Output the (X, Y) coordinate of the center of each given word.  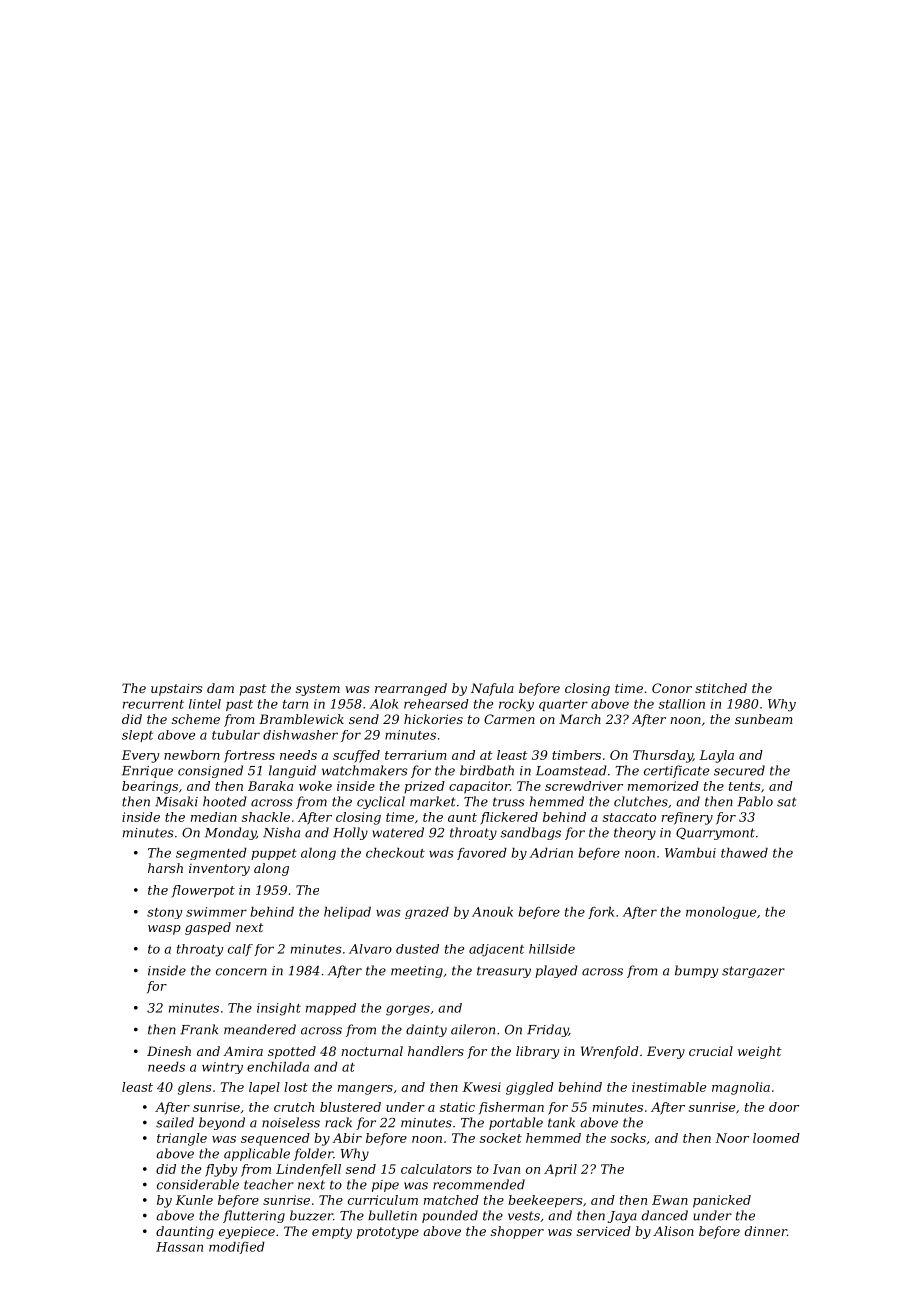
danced (665, 1215)
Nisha (281, 832)
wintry (222, 1068)
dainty (426, 1030)
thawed (744, 853)
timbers (576, 755)
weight (759, 1052)
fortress (249, 756)
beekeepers (545, 1201)
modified (237, 1248)
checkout (395, 853)
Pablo (755, 801)
